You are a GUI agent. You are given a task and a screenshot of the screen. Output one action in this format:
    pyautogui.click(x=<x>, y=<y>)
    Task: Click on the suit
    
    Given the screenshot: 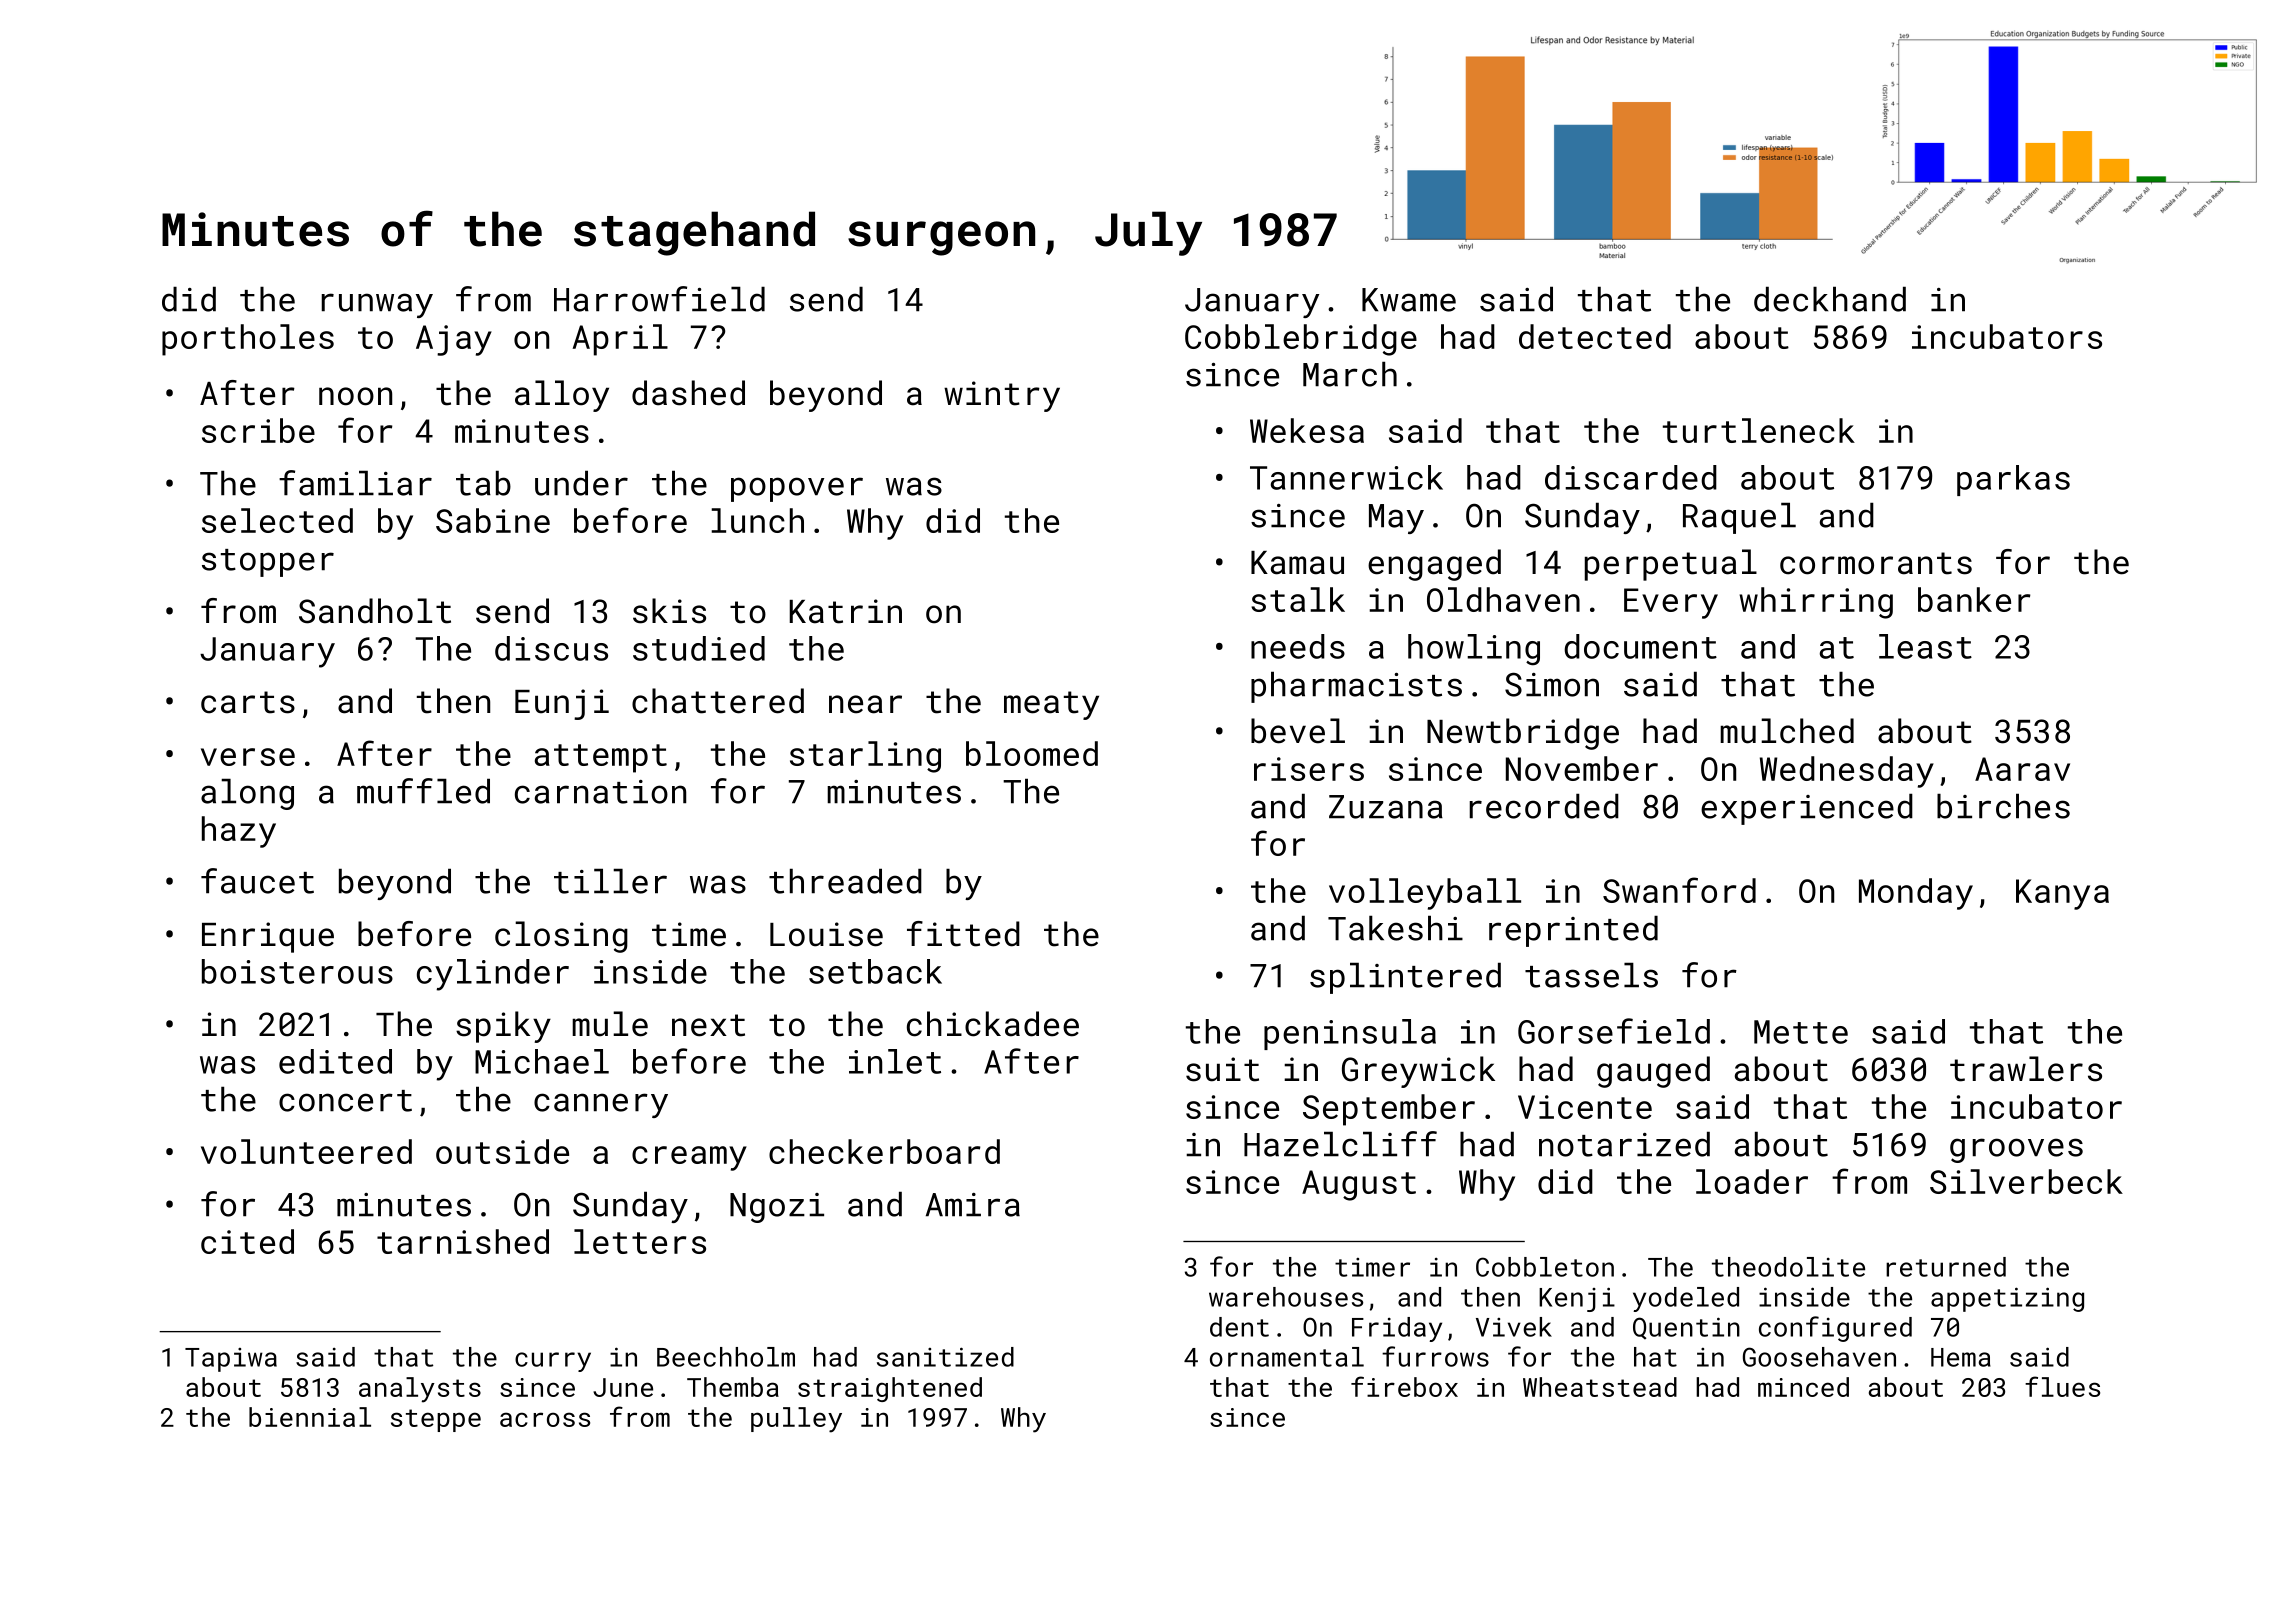 What is the action you would take?
    pyautogui.click(x=1222, y=1069)
